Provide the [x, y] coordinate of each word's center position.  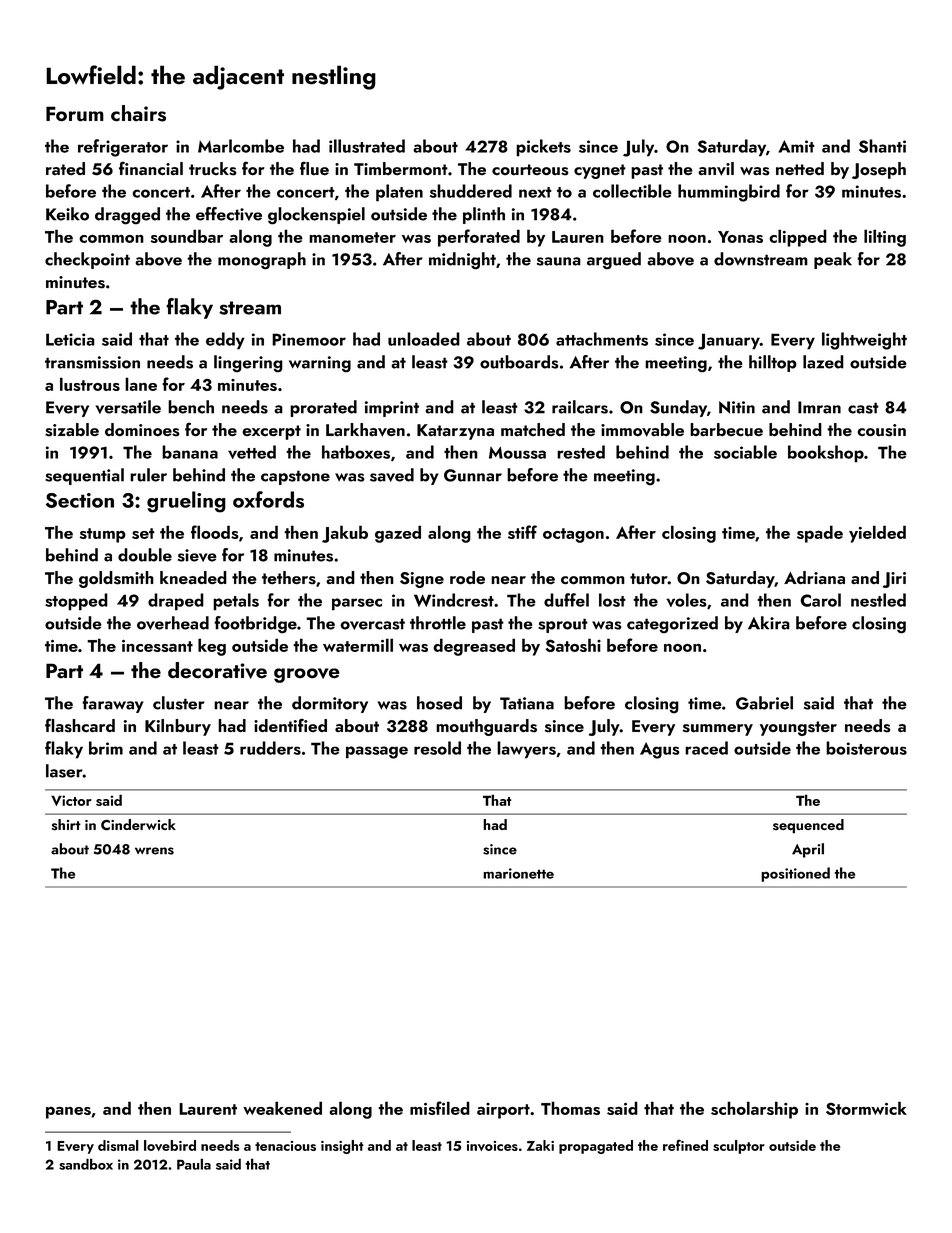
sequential [84, 476]
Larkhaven [365, 430]
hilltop [773, 363]
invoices [492, 1146]
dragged [127, 215]
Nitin [737, 407]
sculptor [739, 1147]
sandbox [86, 1164]
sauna [559, 261]
